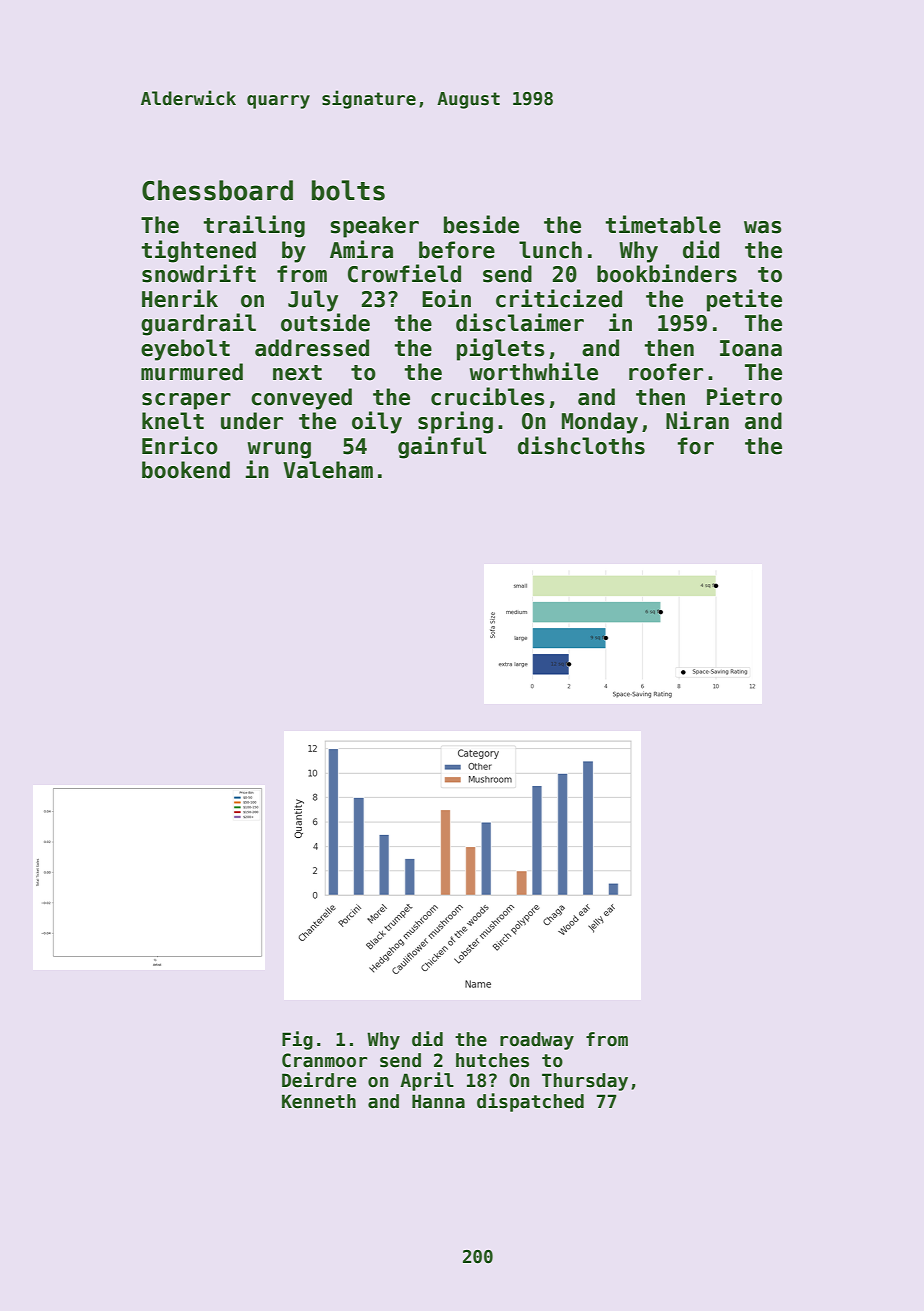 The image size is (924, 1311). I want to click on Cranmoor, so click(324, 1060).
